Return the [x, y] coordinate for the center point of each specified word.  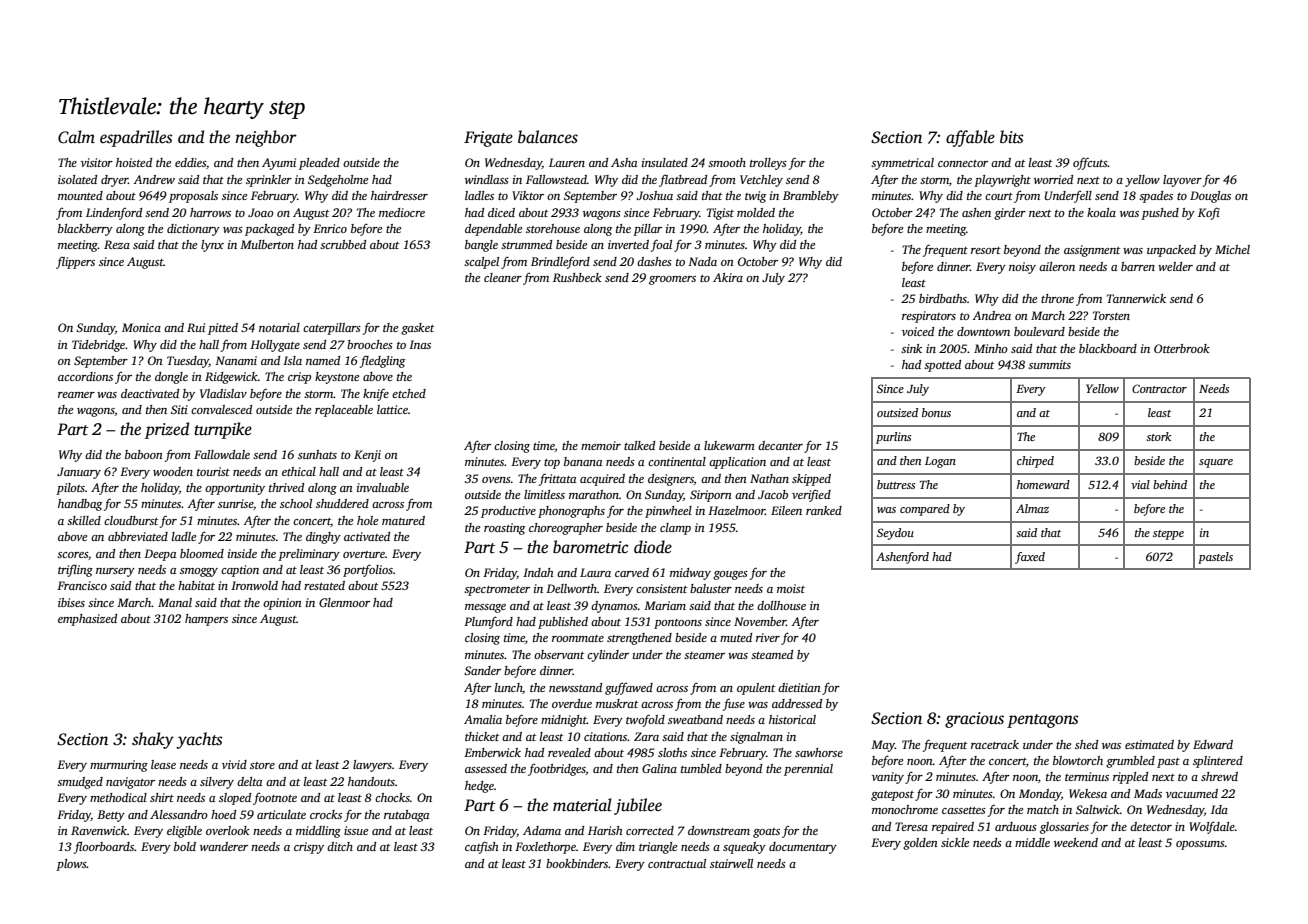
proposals [193, 197]
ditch [340, 846]
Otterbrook [1182, 348]
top [552, 464]
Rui [196, 327]
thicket [482, 736]
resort [986, 250]
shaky [153, 740]
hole [367, 520]
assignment [1092, 251]
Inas [420, 344]
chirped [1035, 462]
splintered [1218, 762]
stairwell [731, 863]
